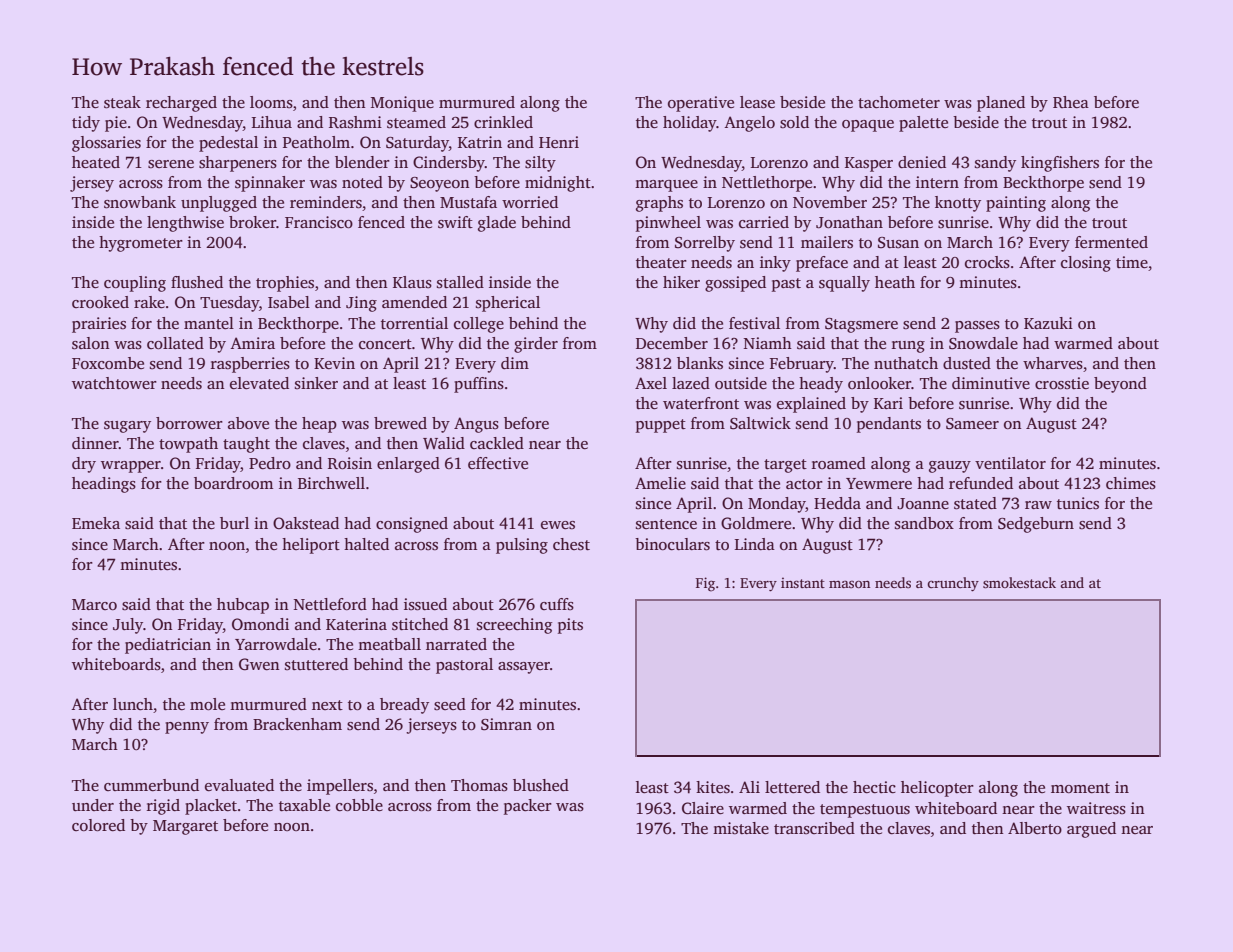 The width and height of the document is (1233, 952). What do you see at coordinates (1131, 483) in the document?
I see `chimes` at bounding box center [1131, 483].
